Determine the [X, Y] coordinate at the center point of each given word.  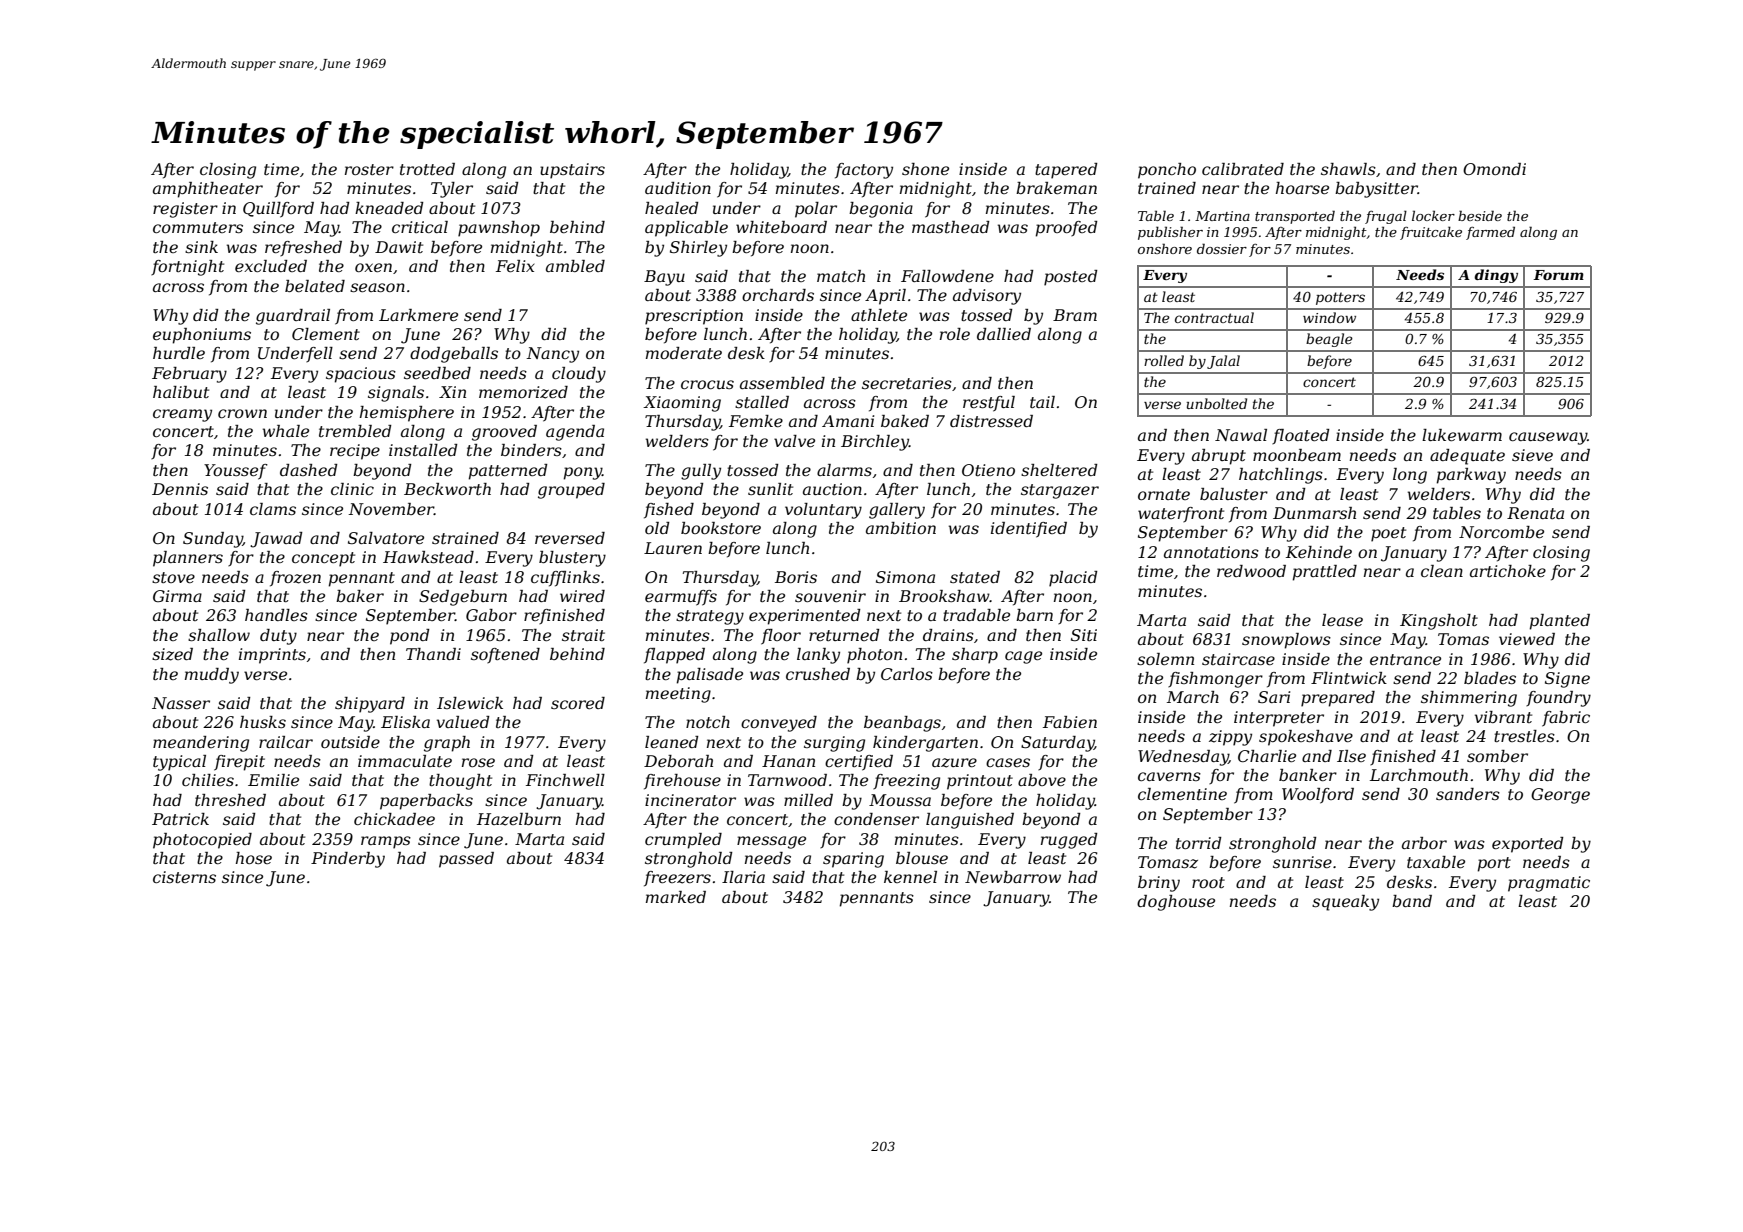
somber [1497, 756]
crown [242, 413]
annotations [1211, 552]
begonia [881, 210]
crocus [707, 384]
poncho [1167, 171]
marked [676, 897]
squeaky [1345, 903]
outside [350, 742]
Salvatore [386, 538]
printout [980, 782]
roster [369, 169]
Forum [1558, 275]
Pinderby [348, 860]
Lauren [673, 548]
